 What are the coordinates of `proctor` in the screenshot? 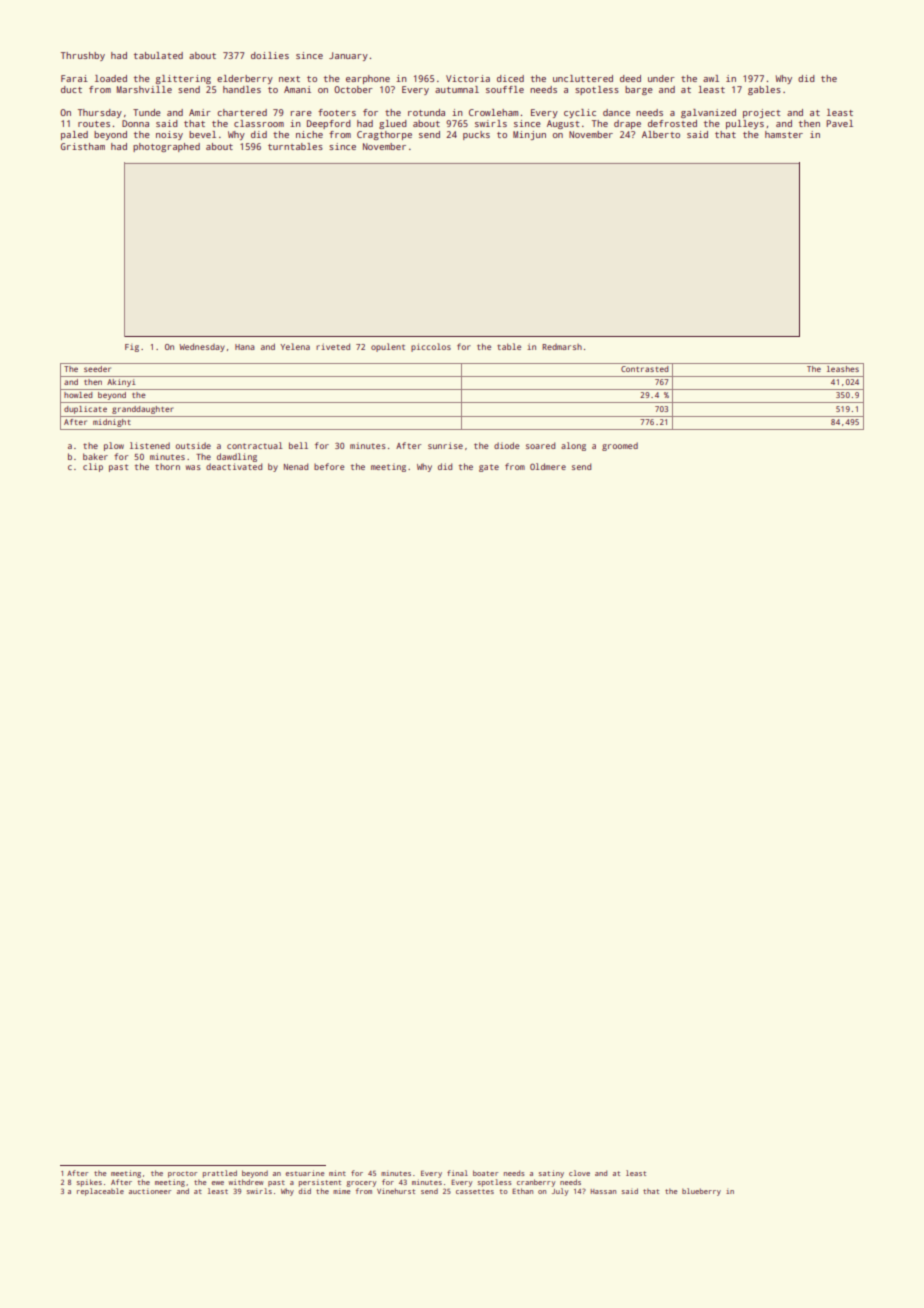 It's located at (182, 1174).
